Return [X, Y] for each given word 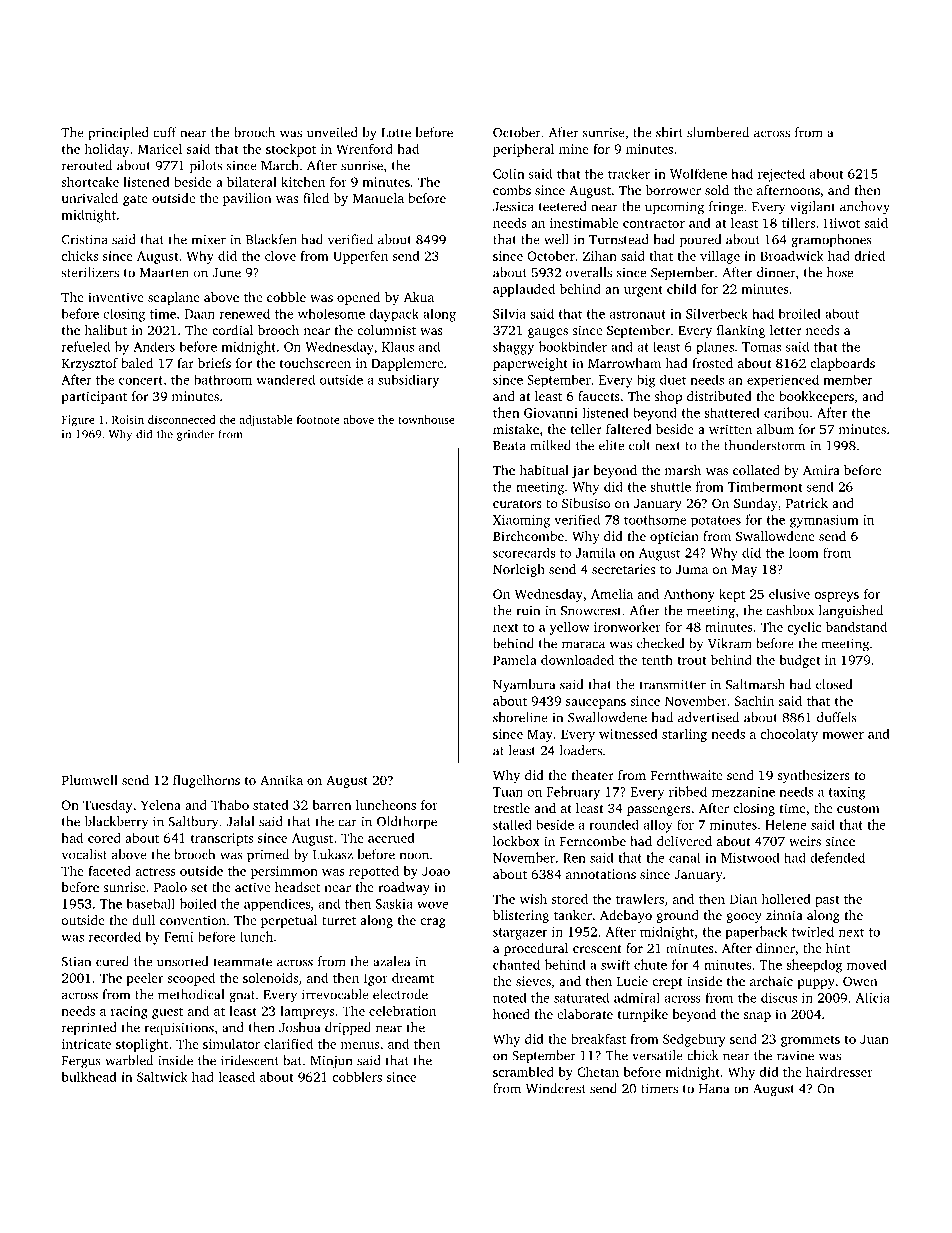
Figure [78, 421]
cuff [165, 132]
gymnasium [824, 521]
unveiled [332, 132]
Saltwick [162, 1076]
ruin [528, 611]
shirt [669, 132]
